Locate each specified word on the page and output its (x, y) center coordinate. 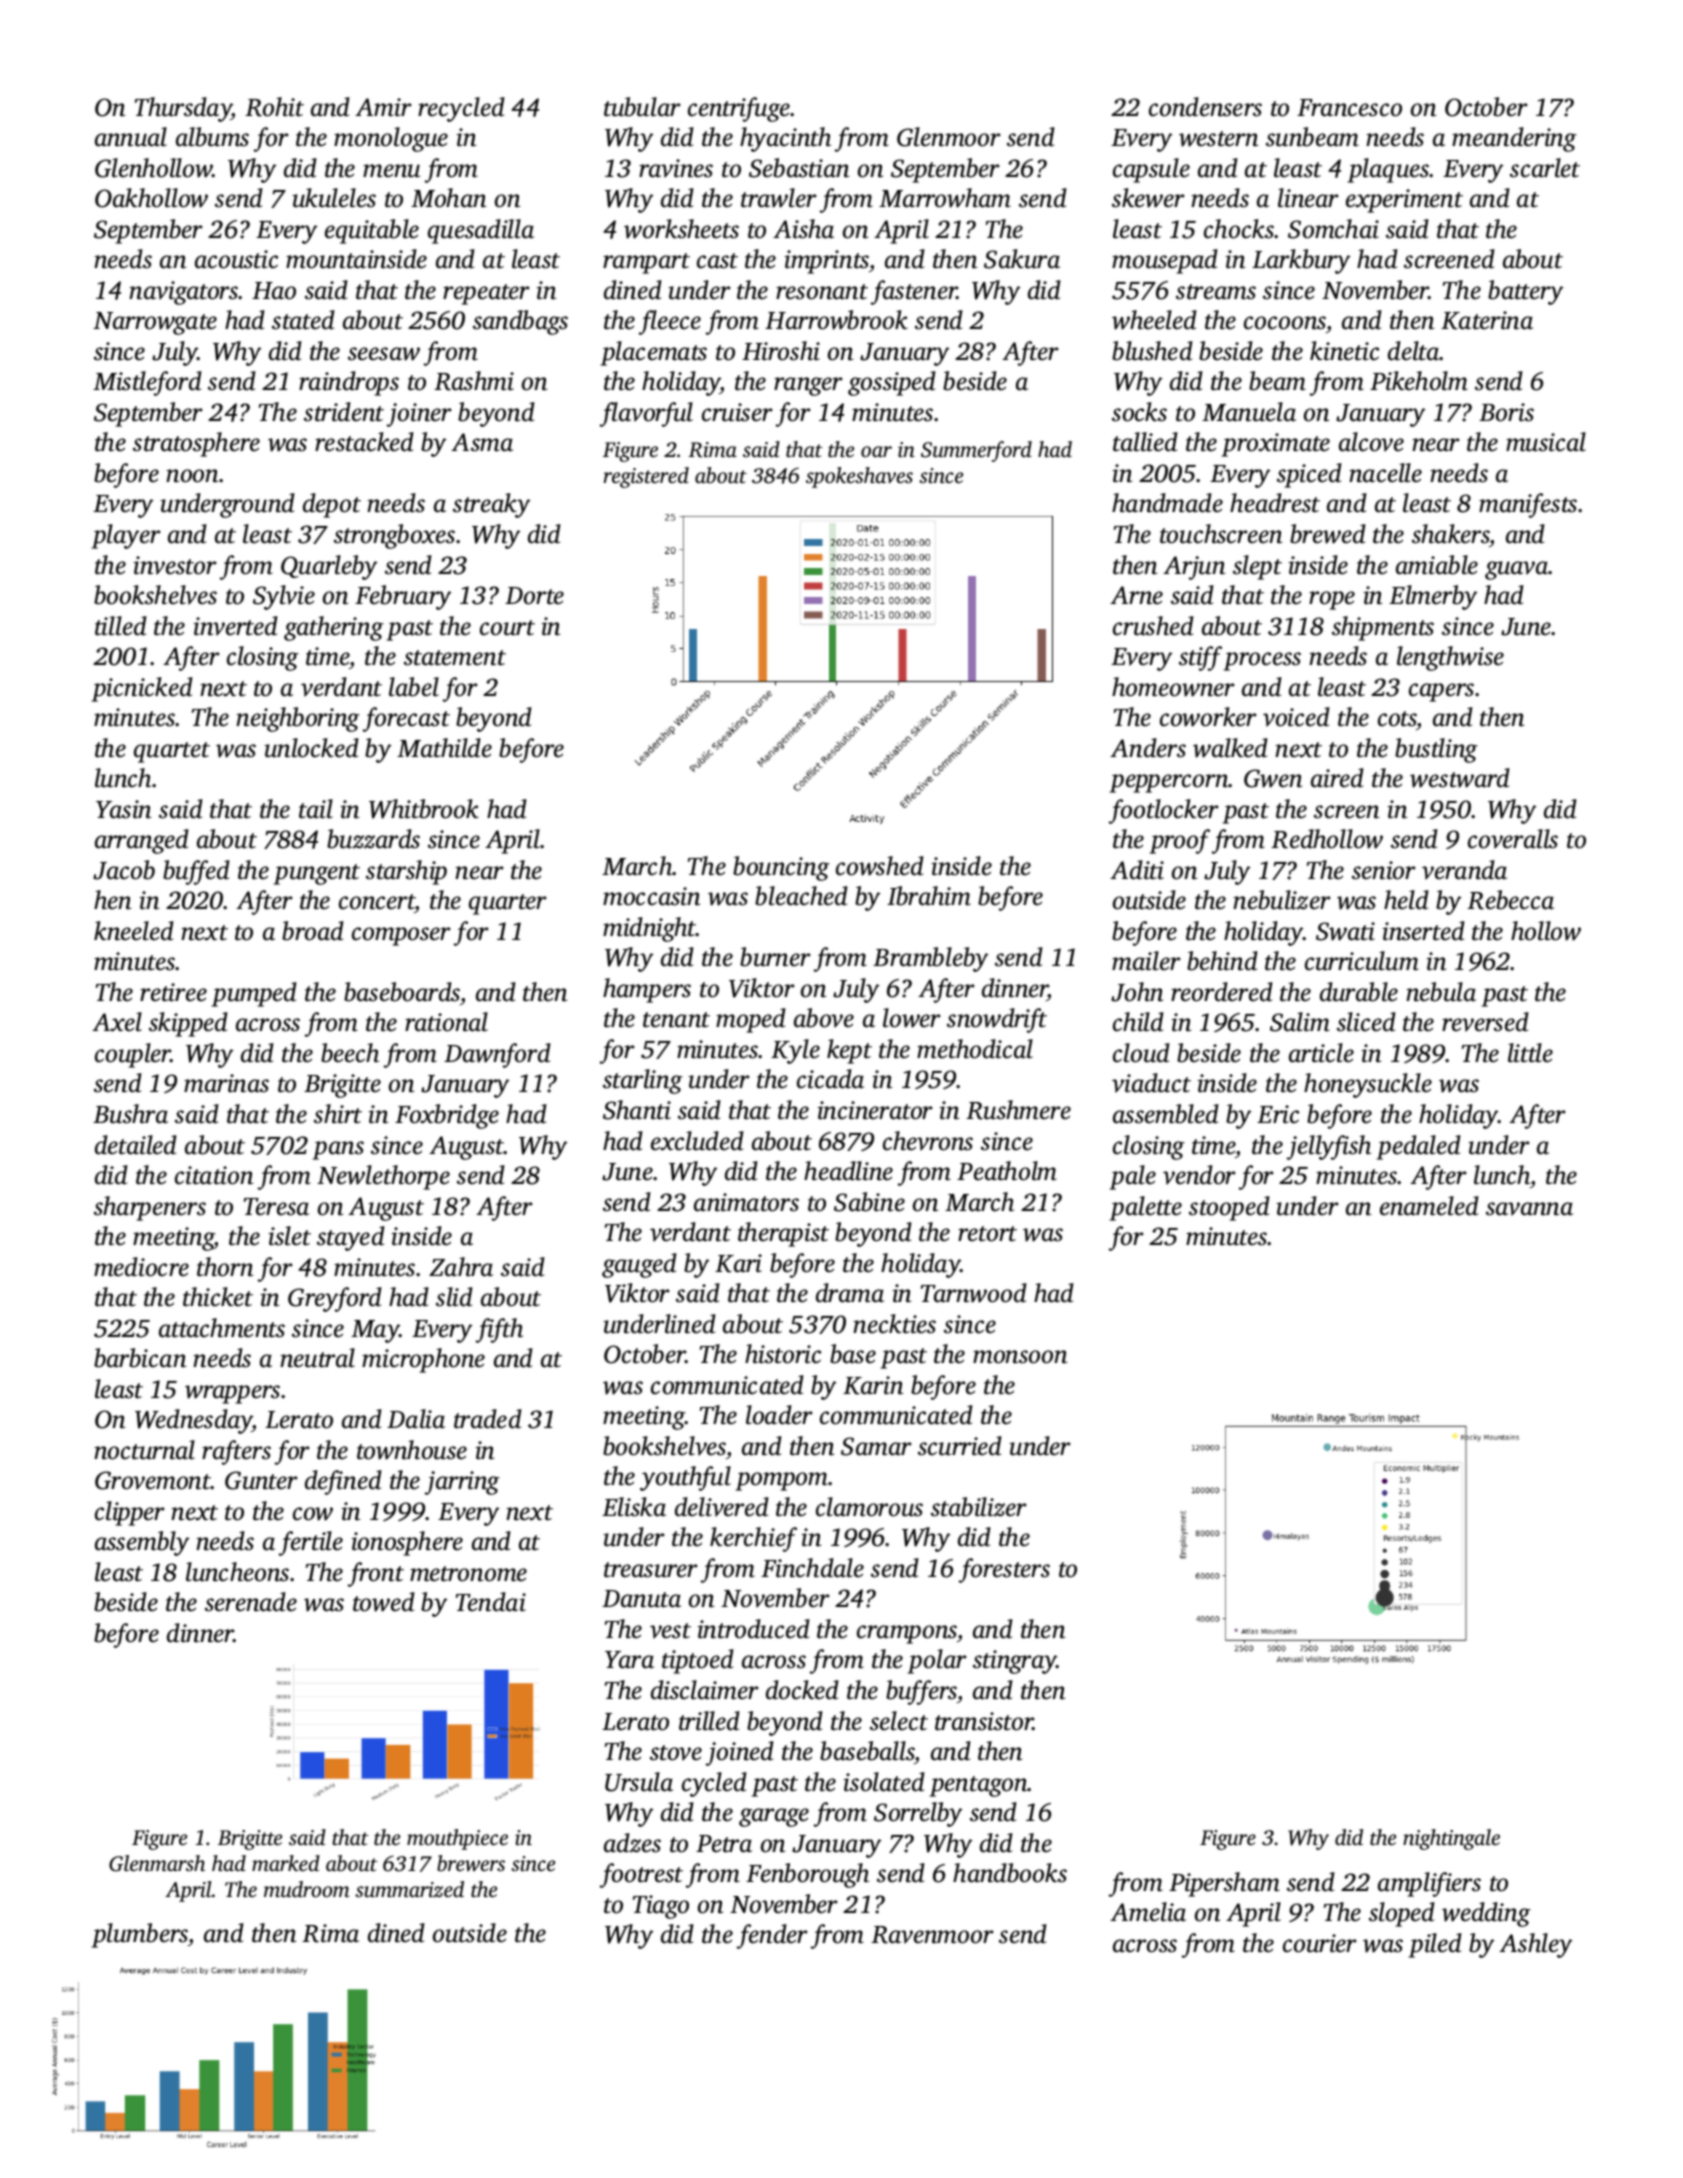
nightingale (1451, 1839)
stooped (1229, 1208)
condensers (1205, 107)
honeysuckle (1368, 1085)
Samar (876, 1446)
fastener (914, 292)
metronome (468, 1574)
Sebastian (799, 168)
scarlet (1545, 168)
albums (212, 137)
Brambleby (930, 959)
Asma (482, 442)
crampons (907, 1634)
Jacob (124, 870)
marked (286, 1863)
